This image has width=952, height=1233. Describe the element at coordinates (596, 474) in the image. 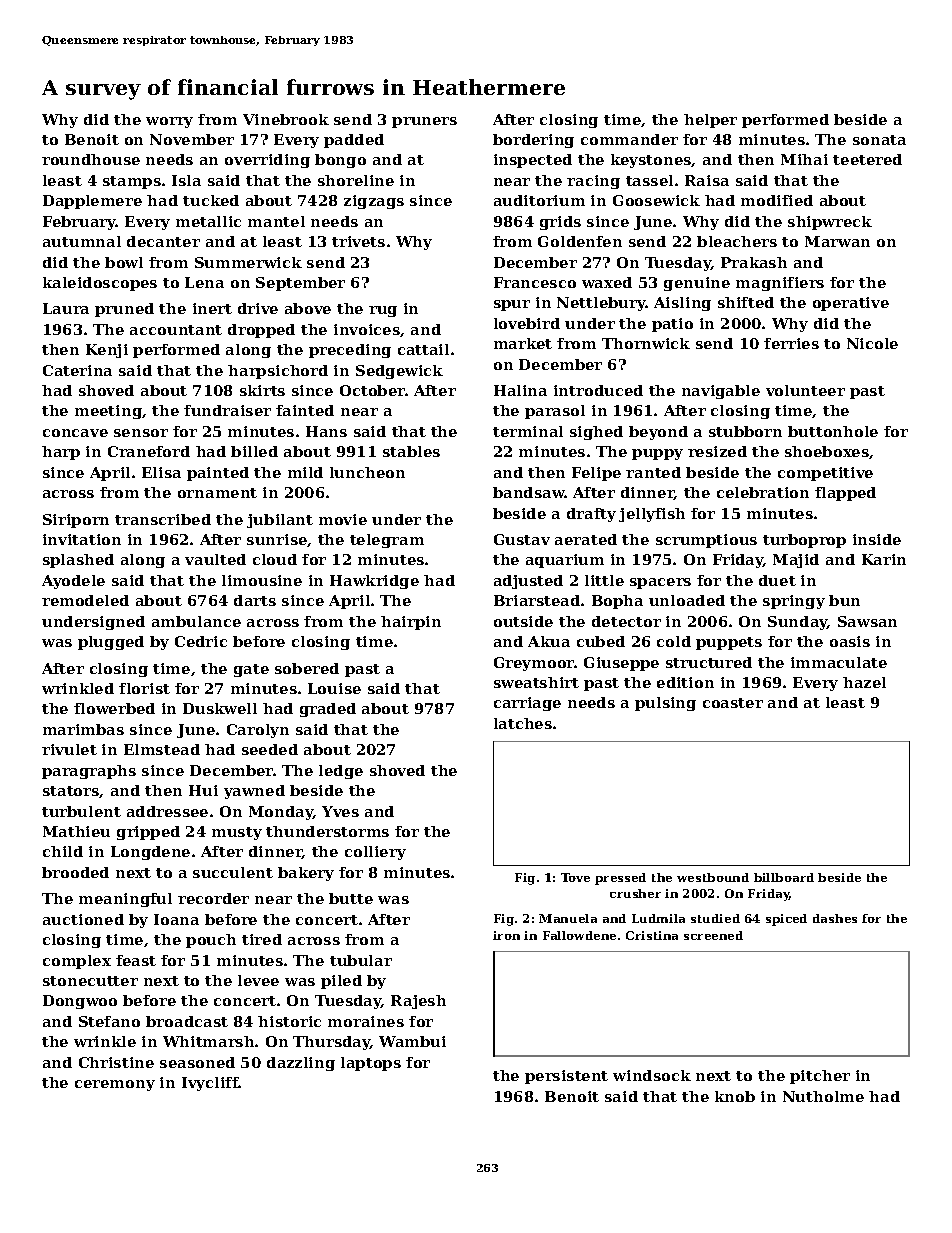

I see `Felipe` at that location.
